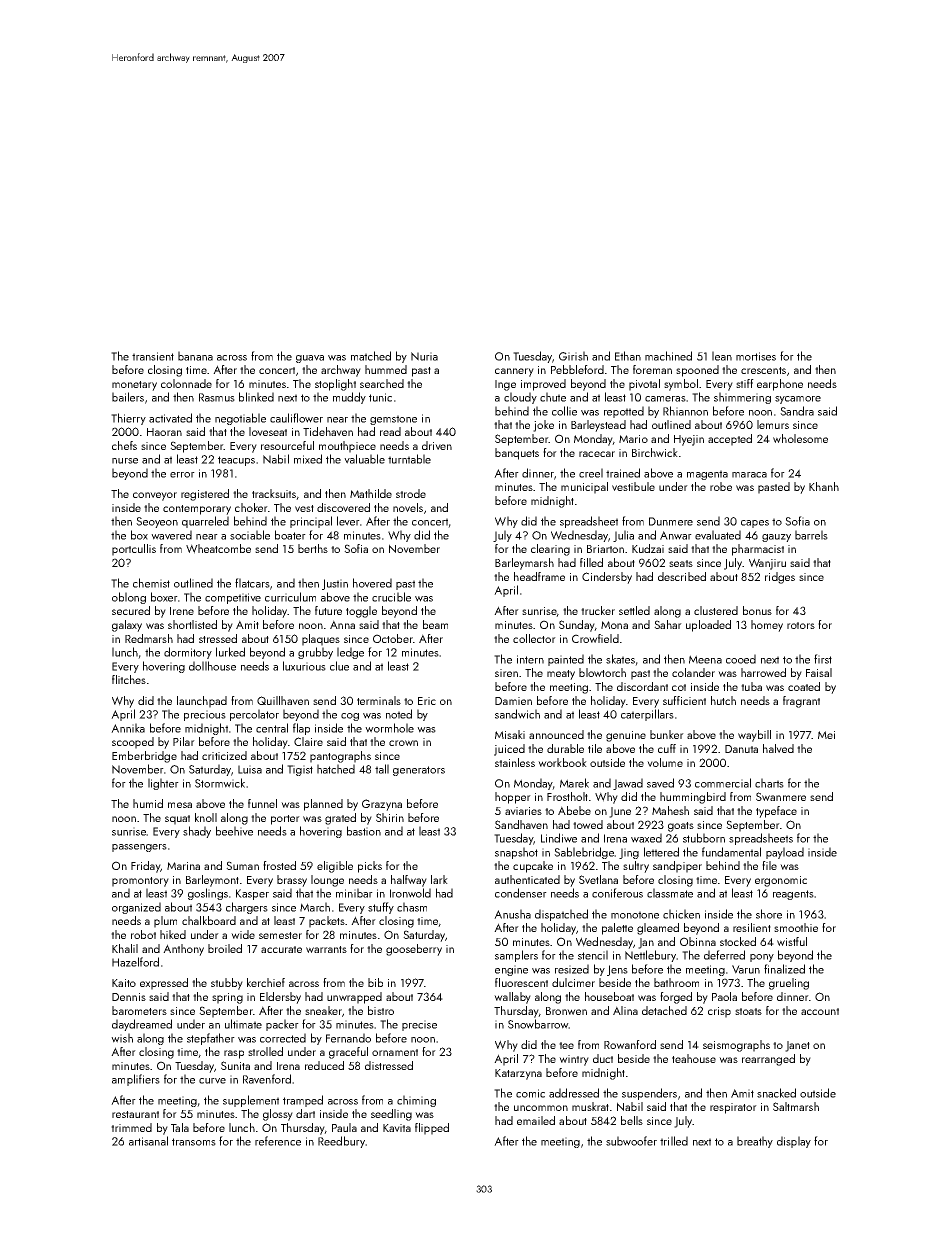 The height and width of the page is (1233, 952). Describe the element at coordinates (785, 853) in the page. I see `payload` at that location.
